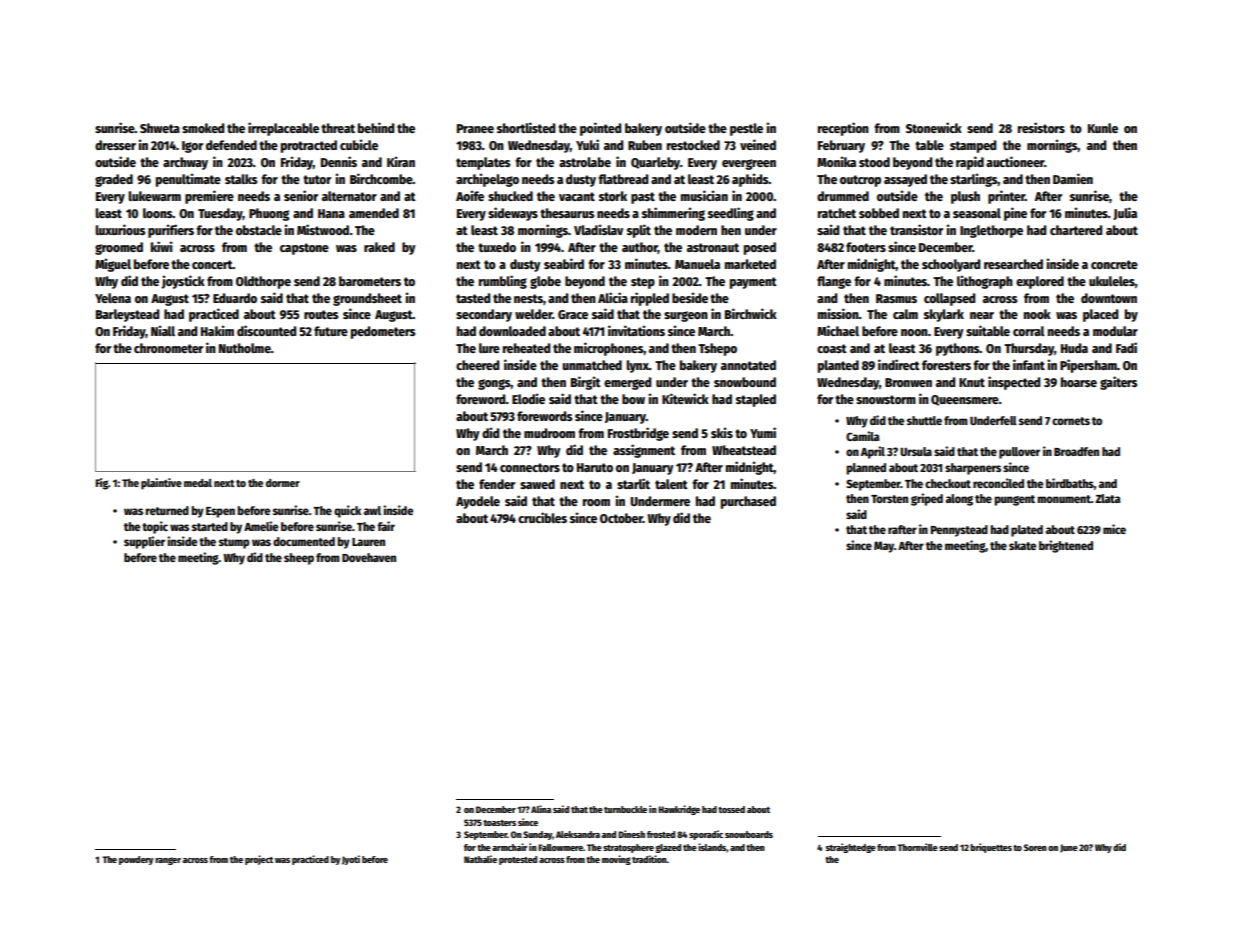  I want to click on straightedge, so click(851, 848).
